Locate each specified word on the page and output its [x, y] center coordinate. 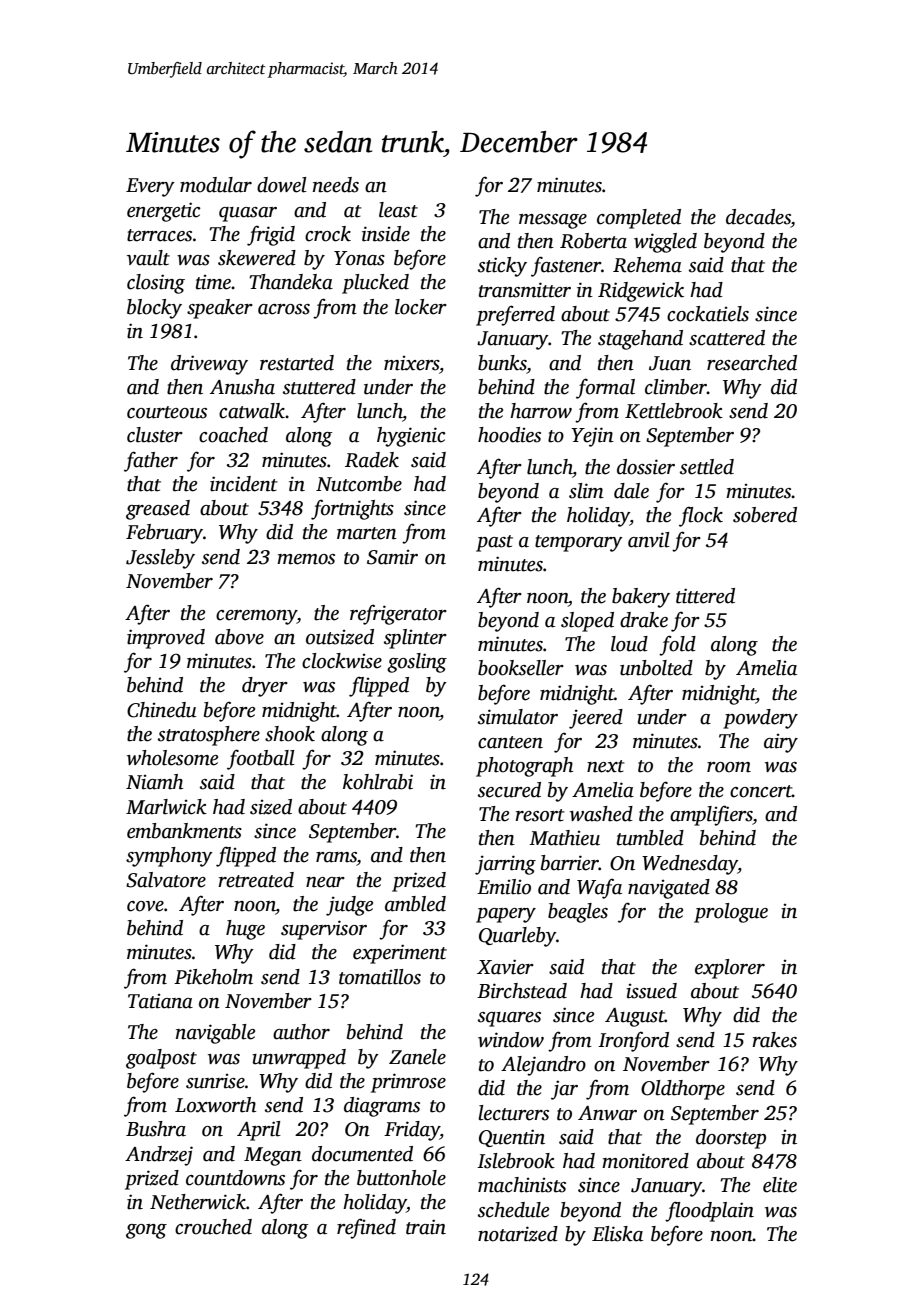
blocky [154, 309]
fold [677, 645]
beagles [578, 913]
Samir [392, 557]
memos [306, 559]
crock [328, 234]
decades [758, 217]
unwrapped [299, 1059]
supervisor [324, 930]
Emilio [504, 887]
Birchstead [522, 991]
